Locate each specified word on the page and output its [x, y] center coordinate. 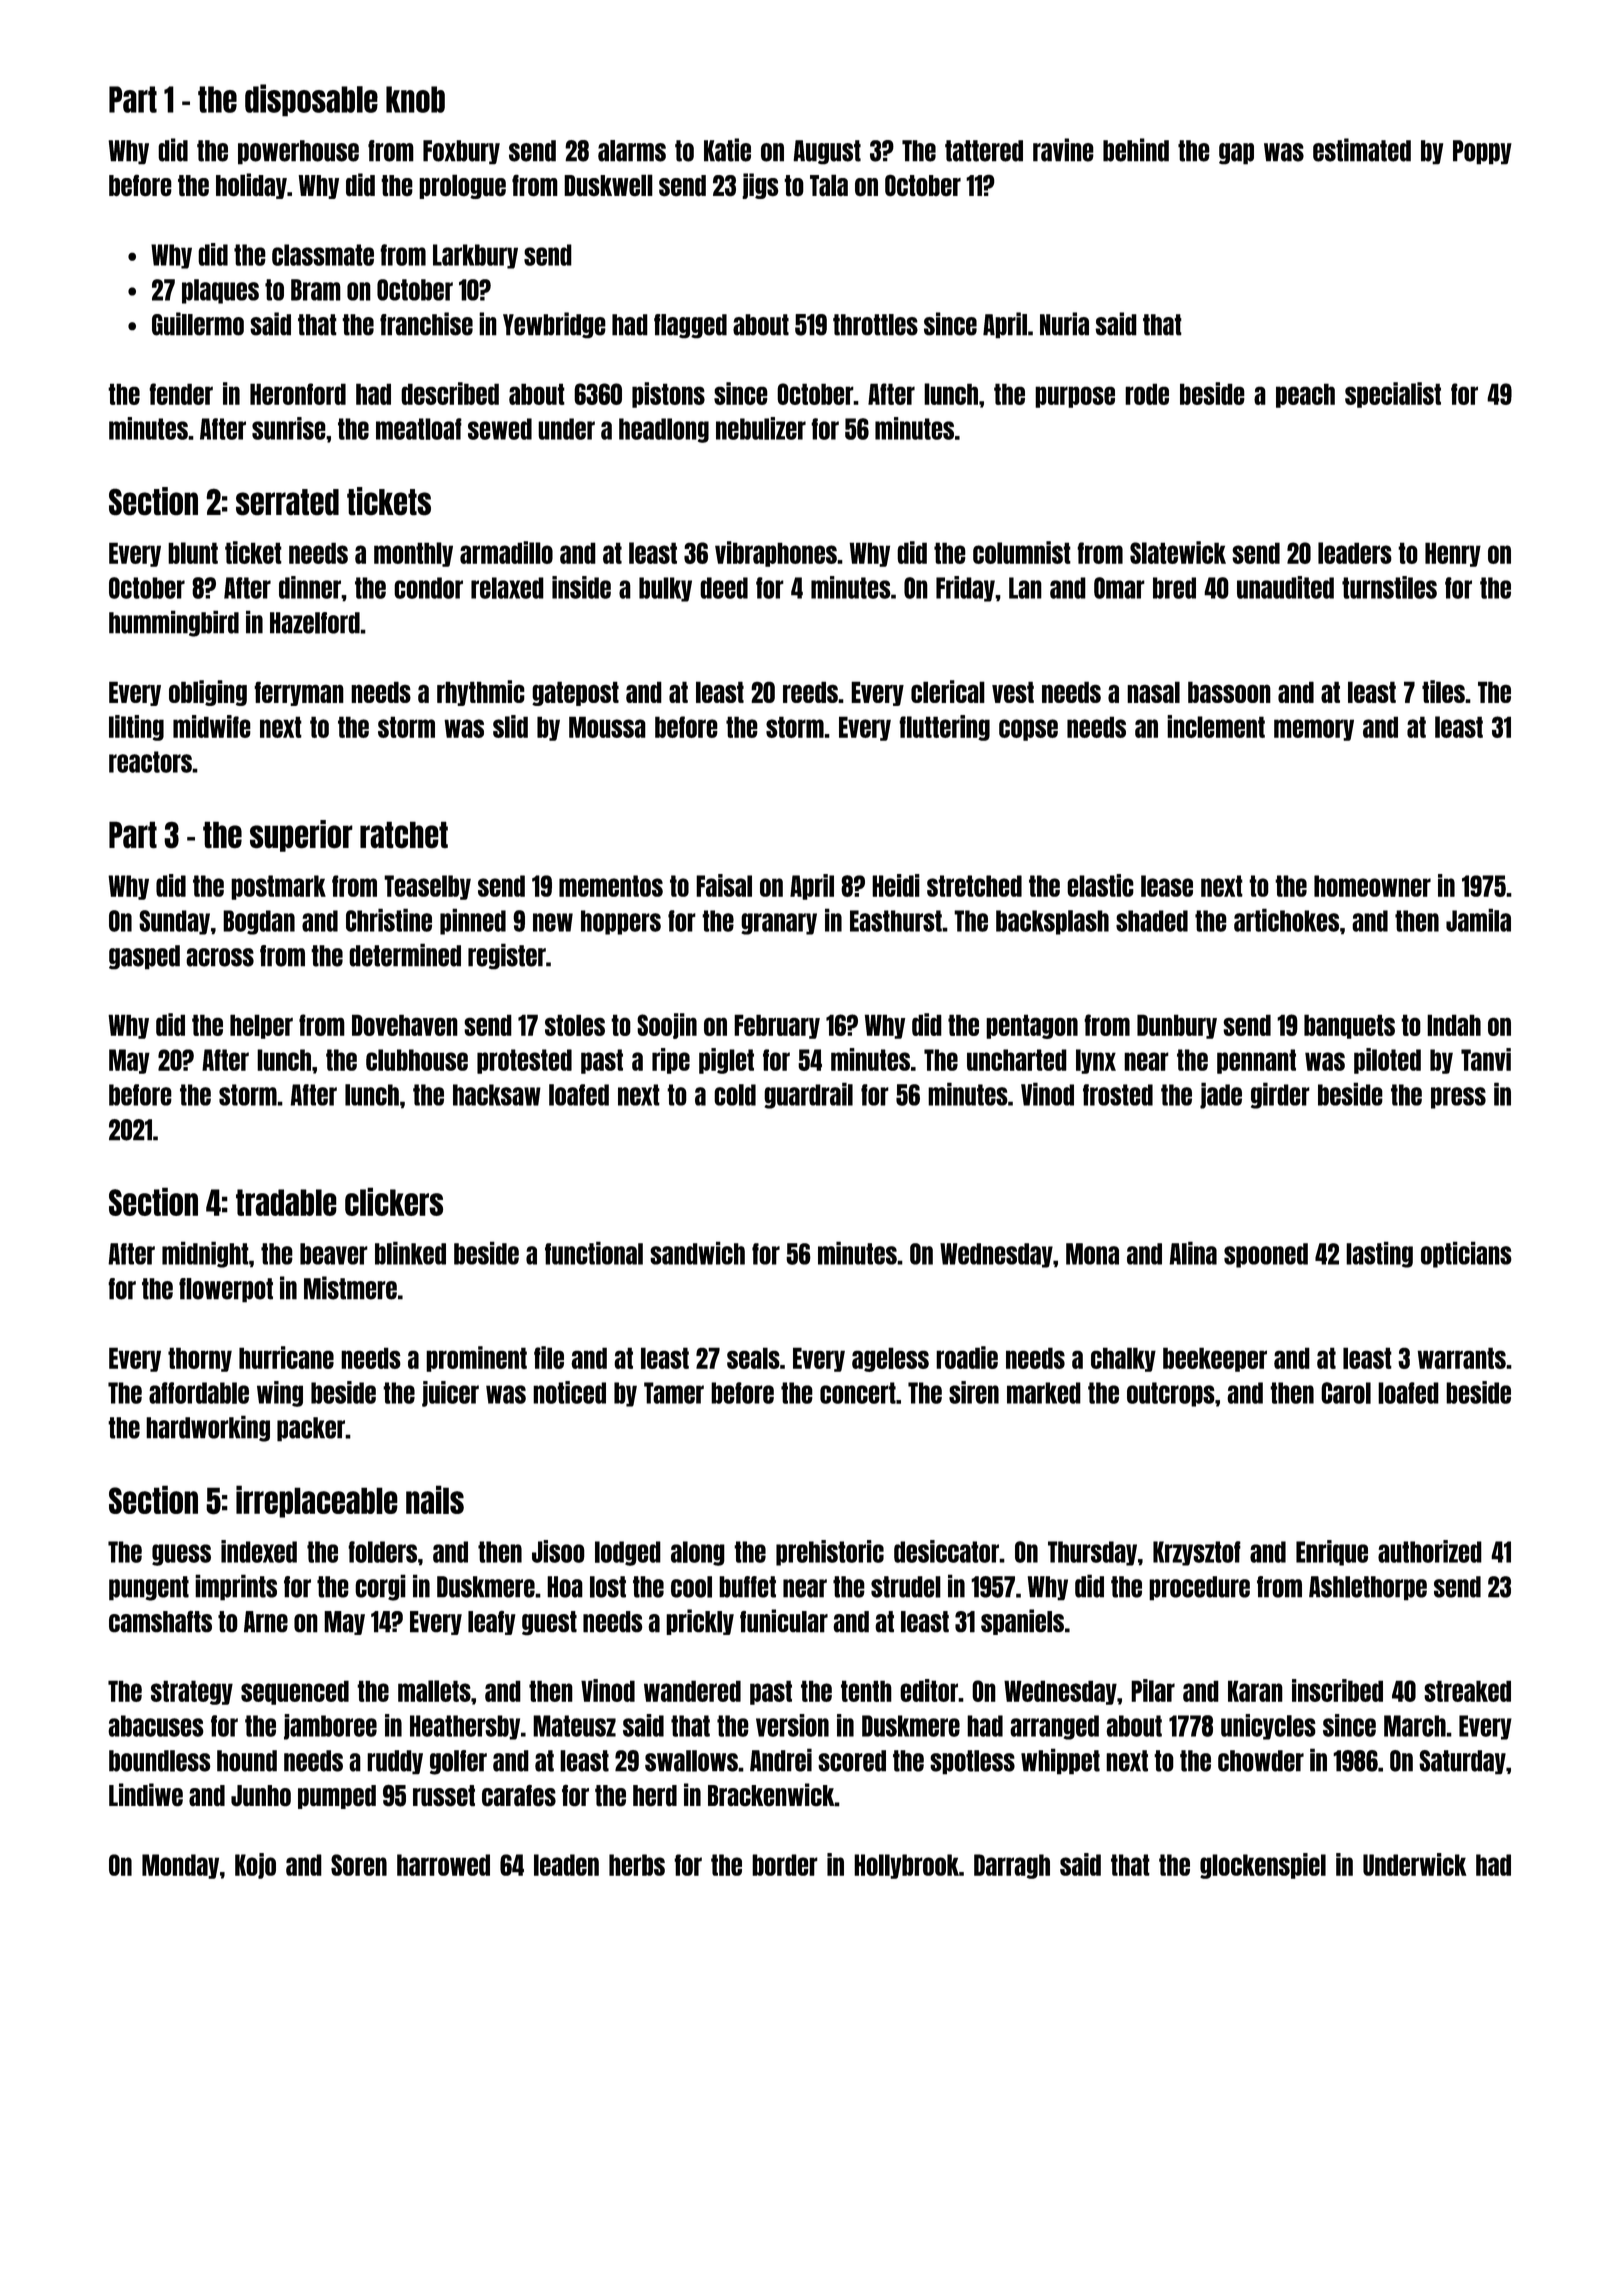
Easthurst [896, 921]
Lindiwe [146, 1795]
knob [415, 99]
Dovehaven [405, 1025]
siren [974, 1392]
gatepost [575, 693]
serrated [287, 502]
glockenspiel [1263, 1866]
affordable [199, 1393]
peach [1305, 395]
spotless [972, 1762]
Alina [1193, 1253]
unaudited [1285, 587]
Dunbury [1177, 1026]
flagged [690, 326]
